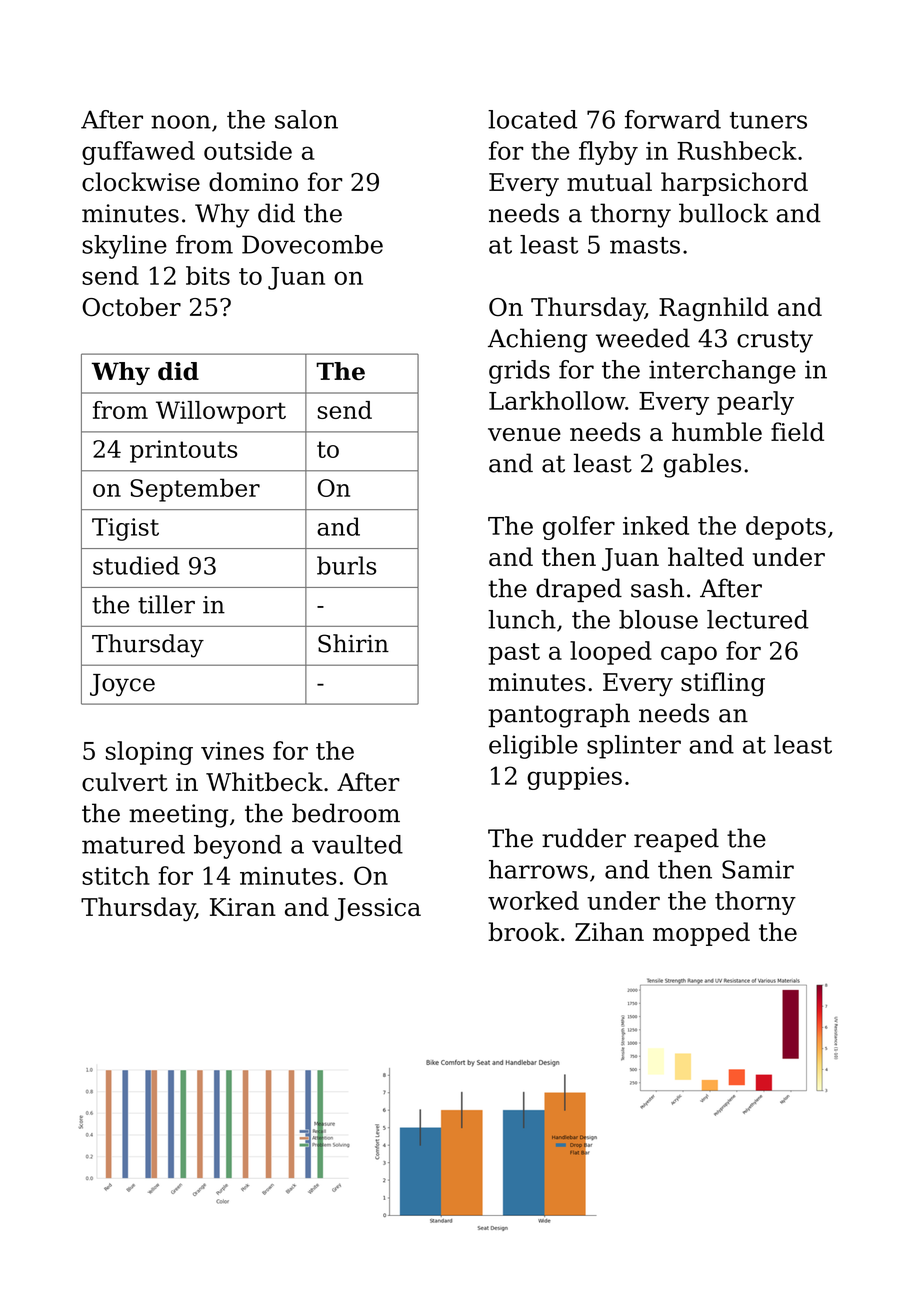 The image size is (924, 1311). What do you see at coordinates (116, 875) in the image?
I see `stitch` at bounding box center [116, 875].
